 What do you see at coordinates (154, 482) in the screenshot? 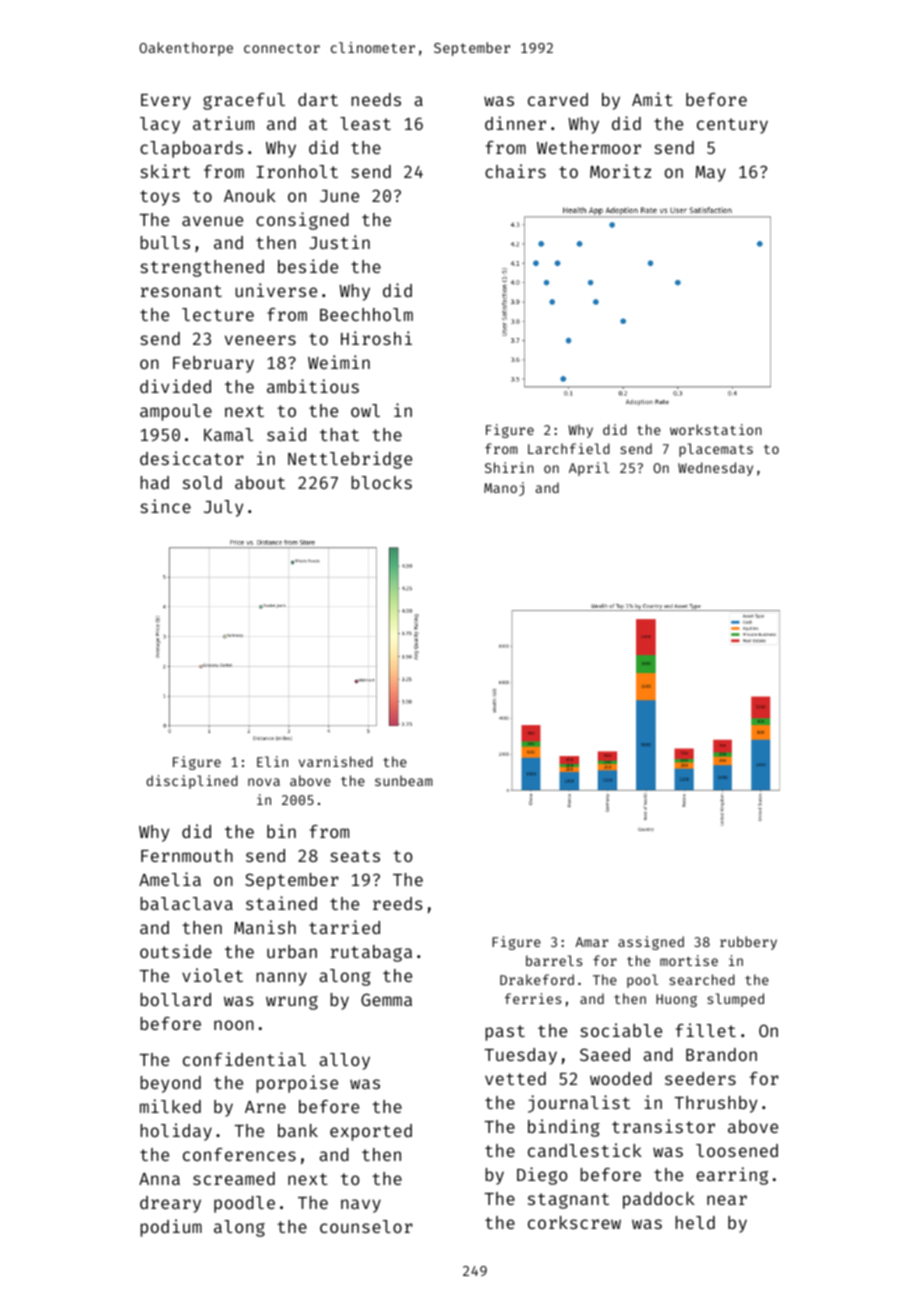
I see `had` at bounding box center [154, 482].
